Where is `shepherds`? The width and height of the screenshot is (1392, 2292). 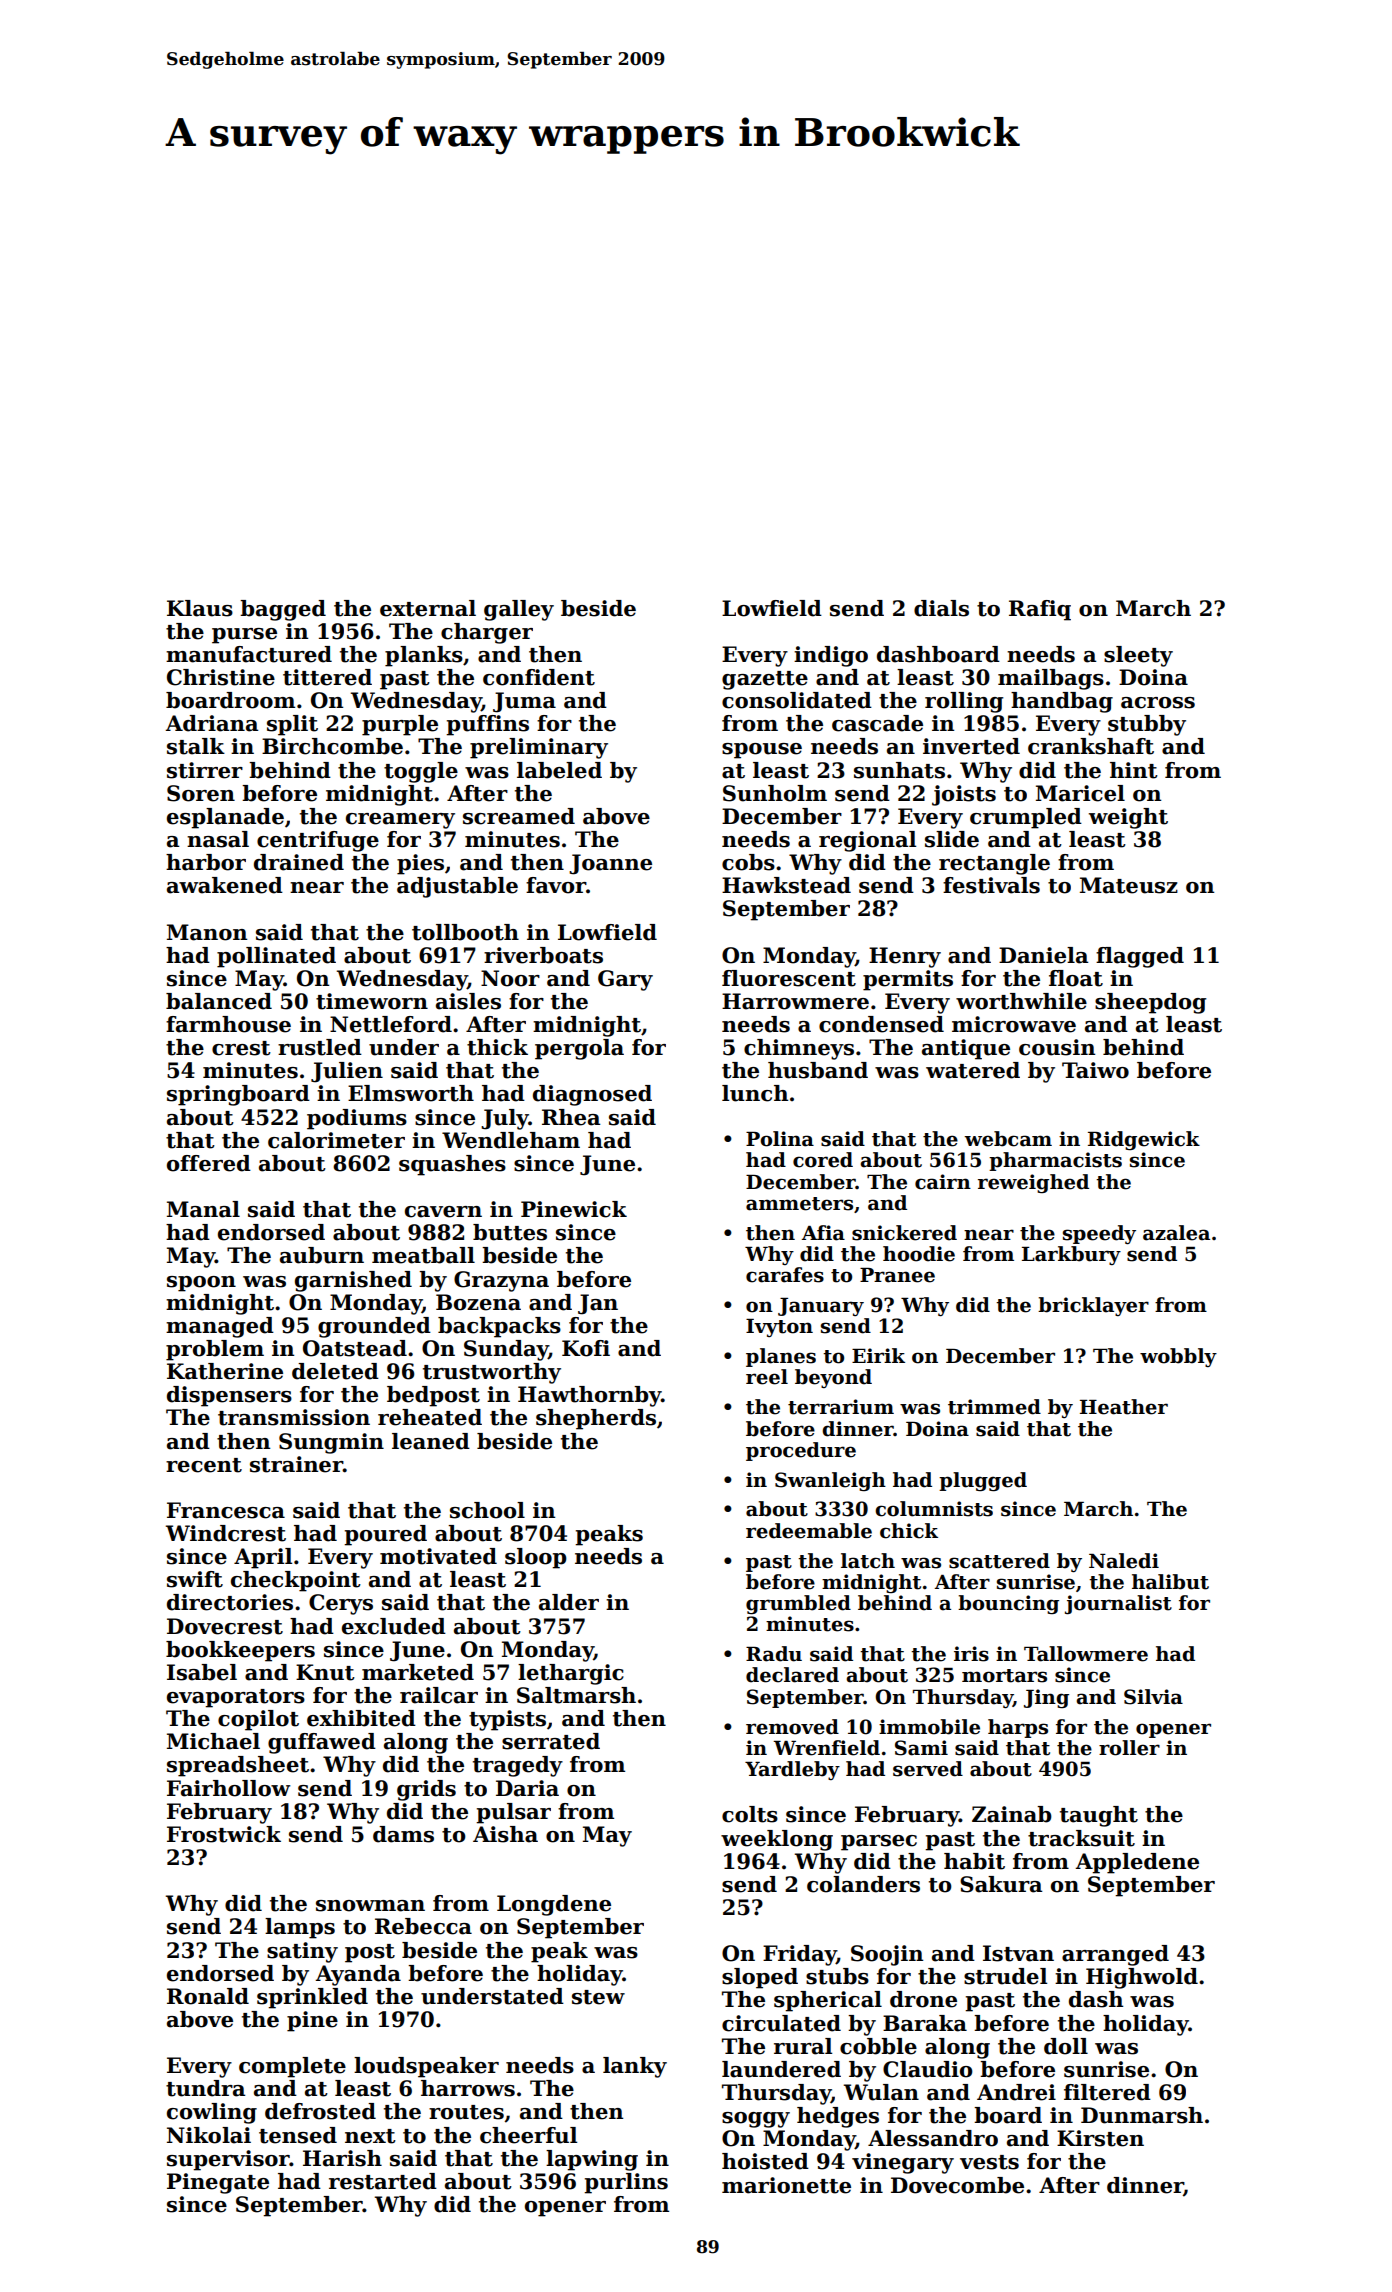 shepherds is located at coordinates (596, 1419).
